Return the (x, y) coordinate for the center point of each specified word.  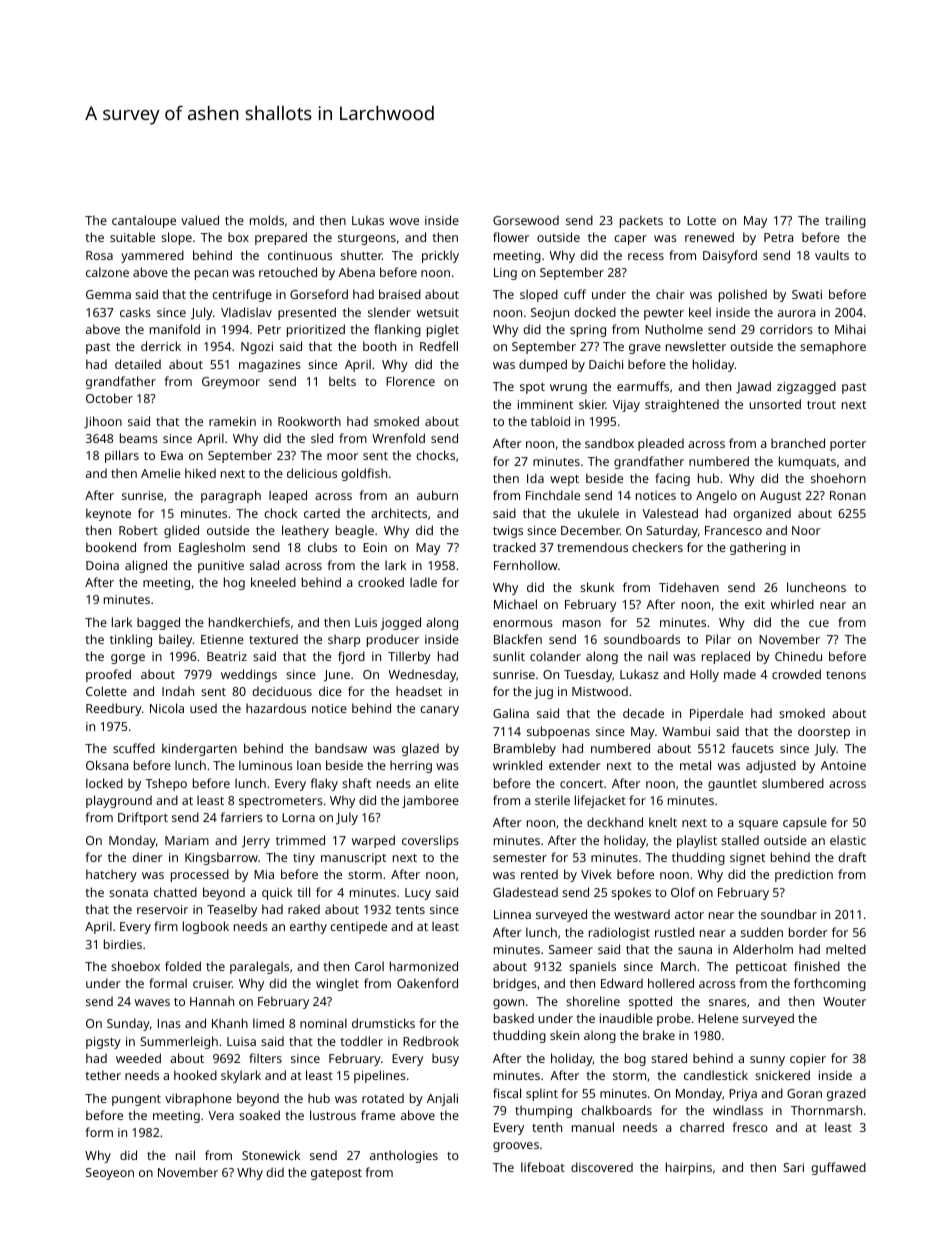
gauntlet (732, 784)
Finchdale (553, 495)
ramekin (232, 421)
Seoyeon (110, 1174)
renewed (709, 237)
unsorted (775, 404)
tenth (547, 1127)
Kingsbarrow (221, 858)
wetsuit (438, 312)
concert (581, 784)
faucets (753, 748)
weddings (249, 675)
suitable (132, 237)
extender (575, 765)
